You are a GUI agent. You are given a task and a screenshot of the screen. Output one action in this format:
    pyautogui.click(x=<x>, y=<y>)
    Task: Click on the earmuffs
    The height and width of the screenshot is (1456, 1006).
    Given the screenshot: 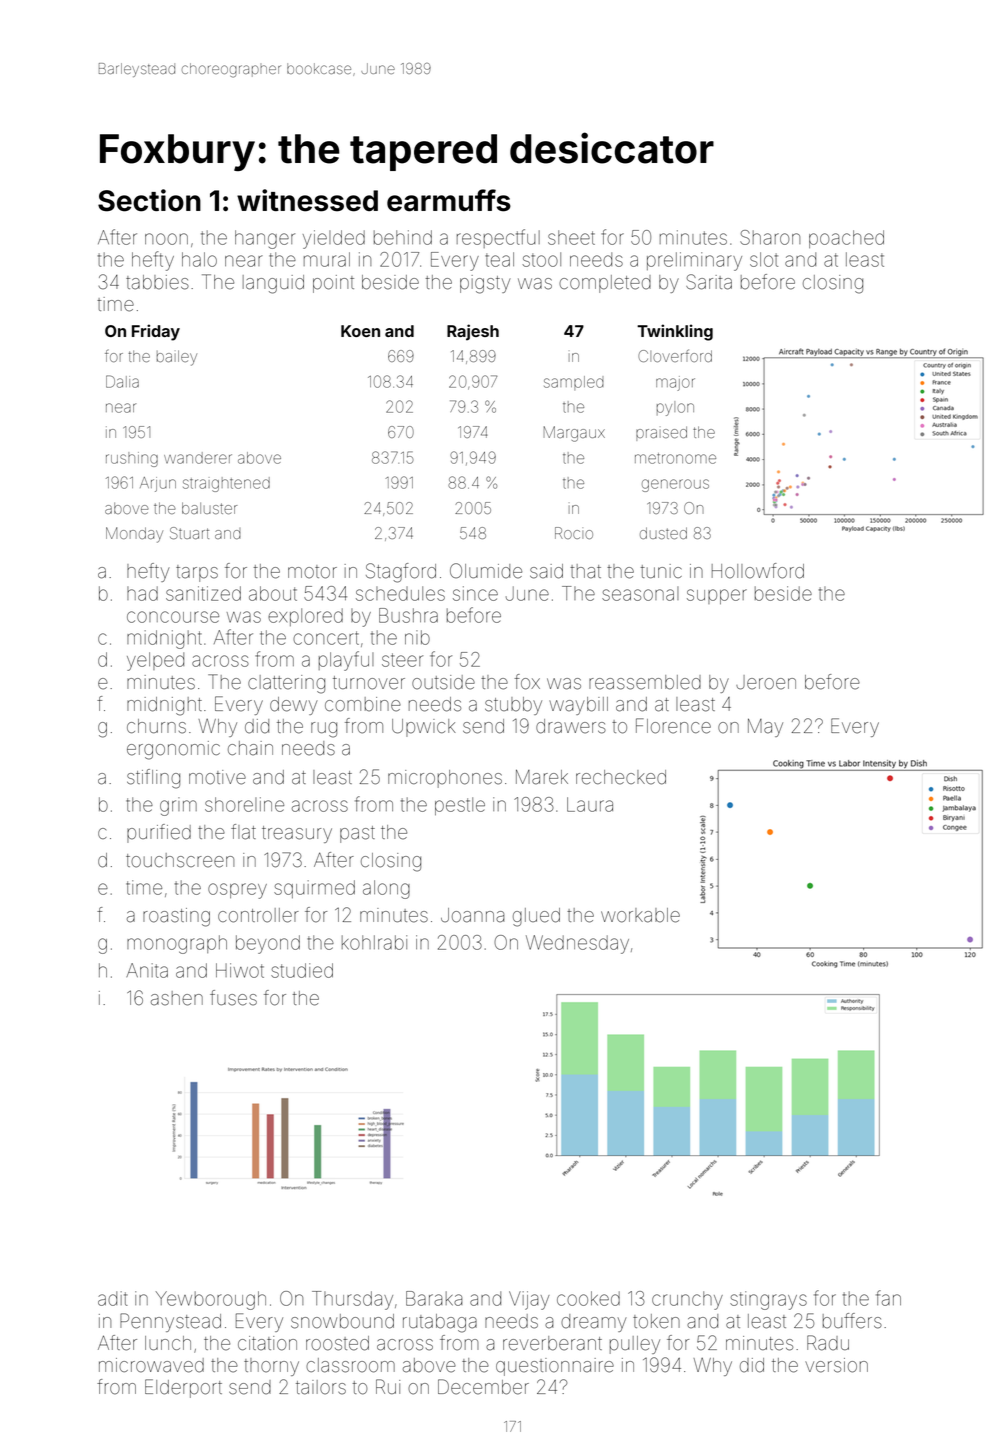 What is the action you would take?
    pyautogui.click(x=449, y=200)
